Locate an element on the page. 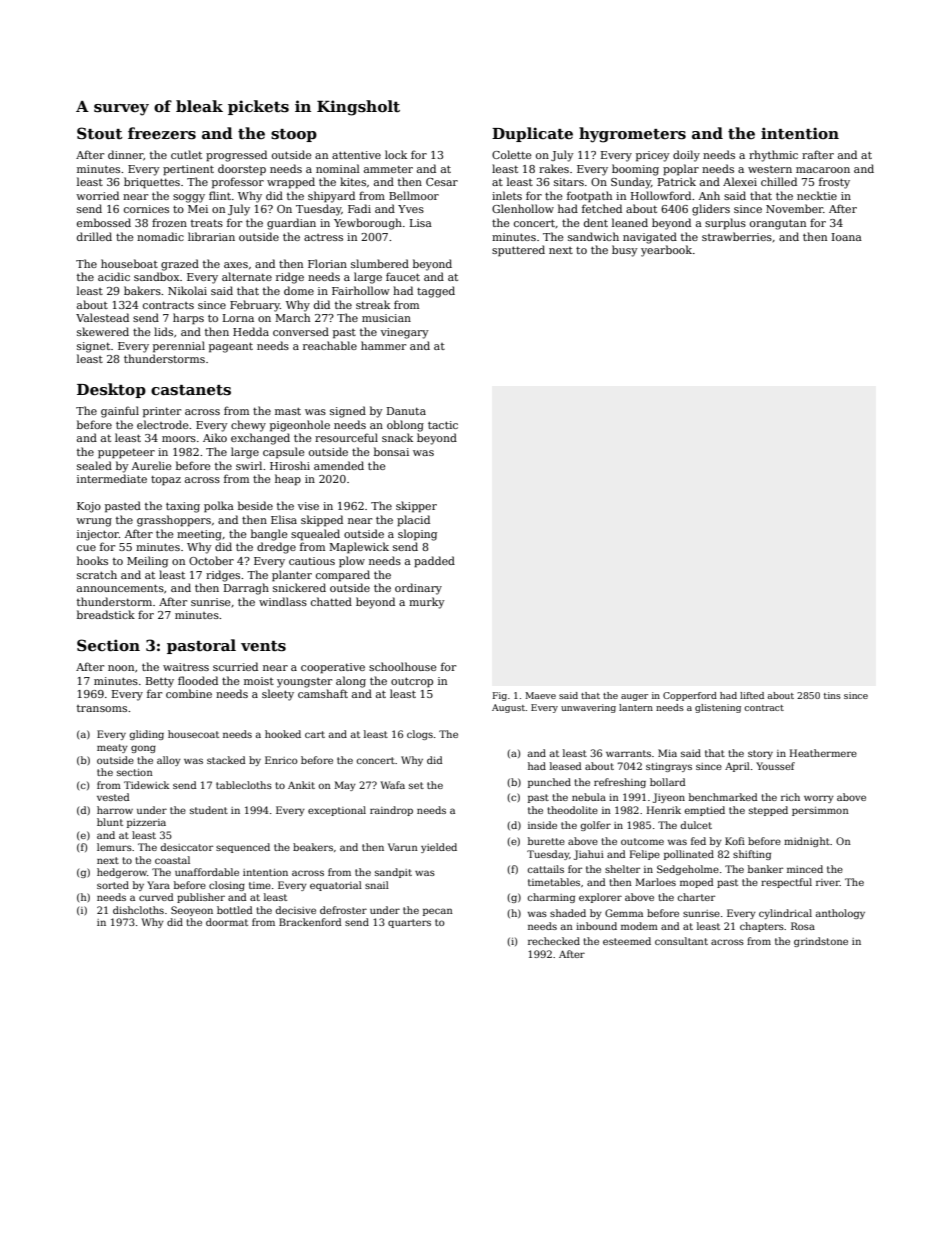  Danuta is located at coordinates (406, 411).
